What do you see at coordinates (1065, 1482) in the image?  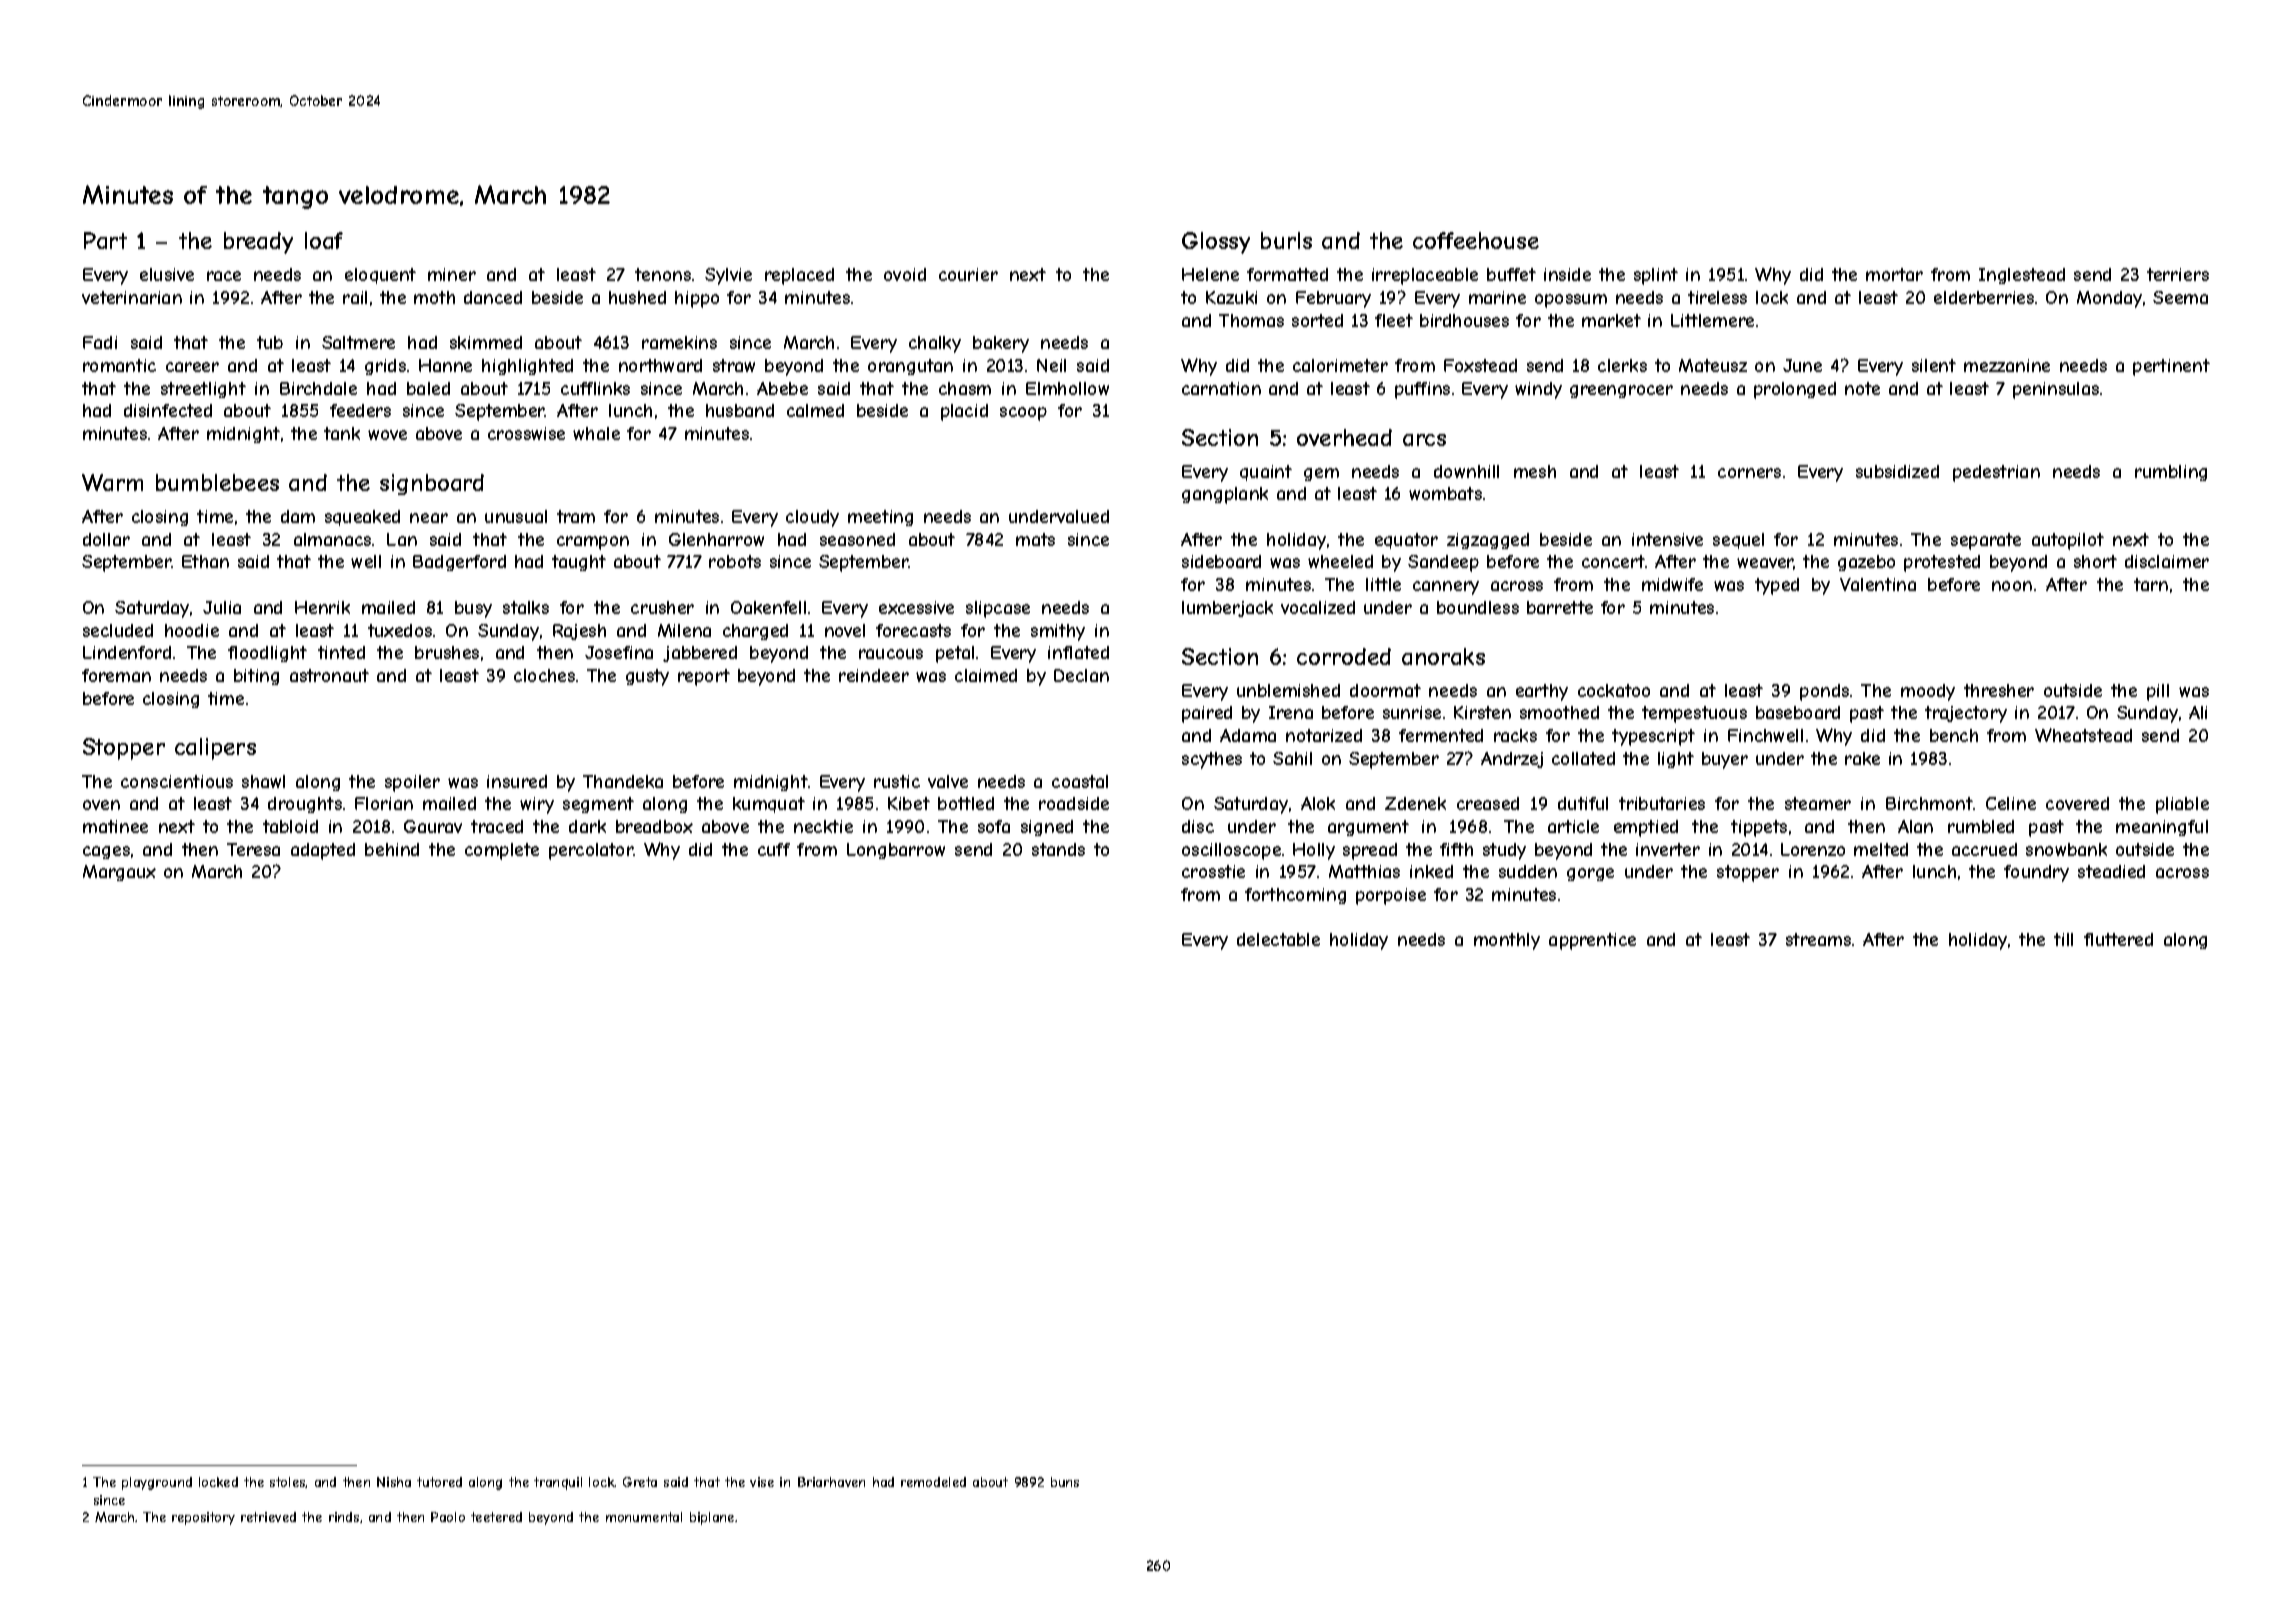 I see `buns` at bounding box center [1065, 1482].
